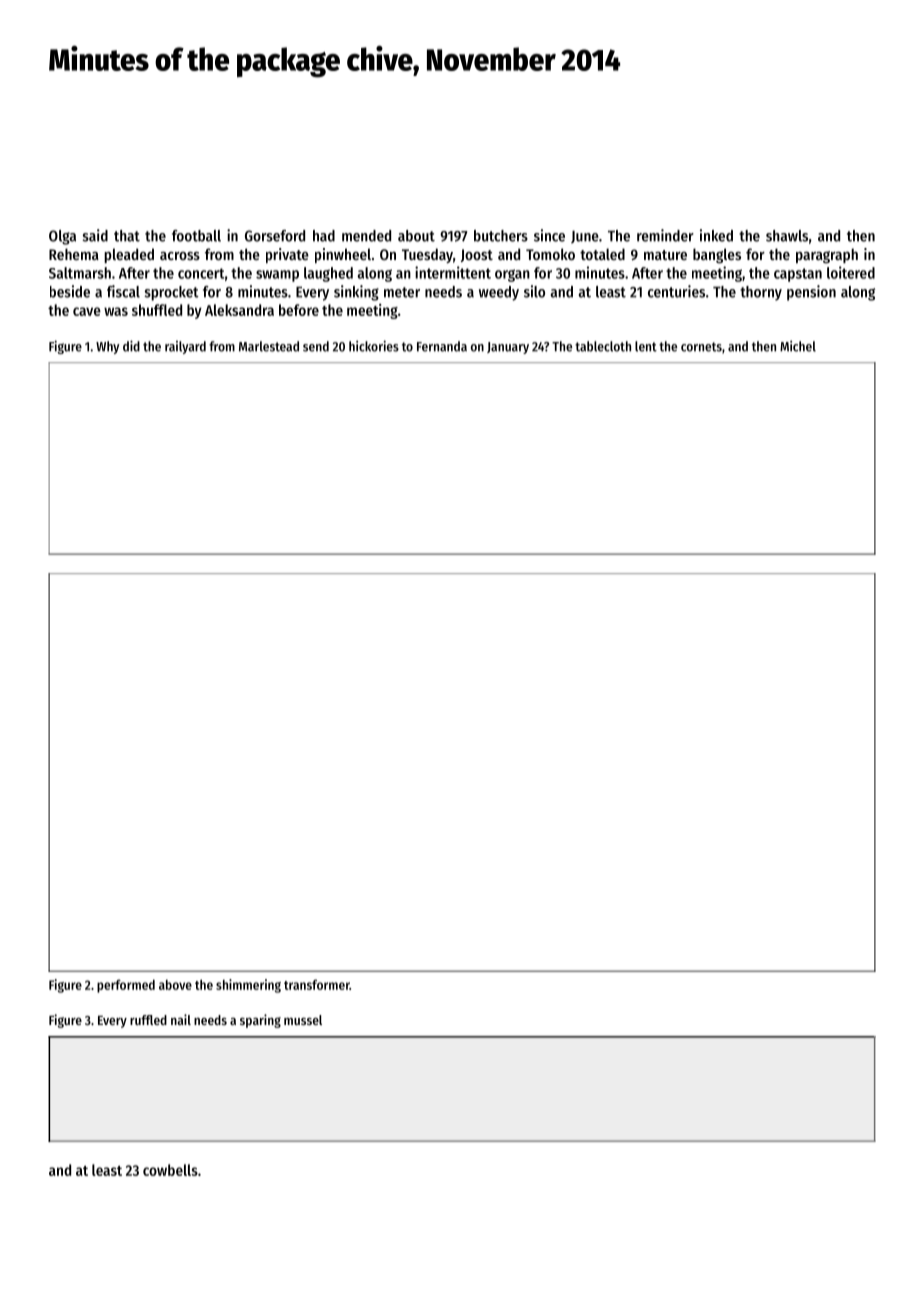 Image resolution: width=924 pixels, height=1308 pixels. I want to click on transformer, so click(317, 984).
